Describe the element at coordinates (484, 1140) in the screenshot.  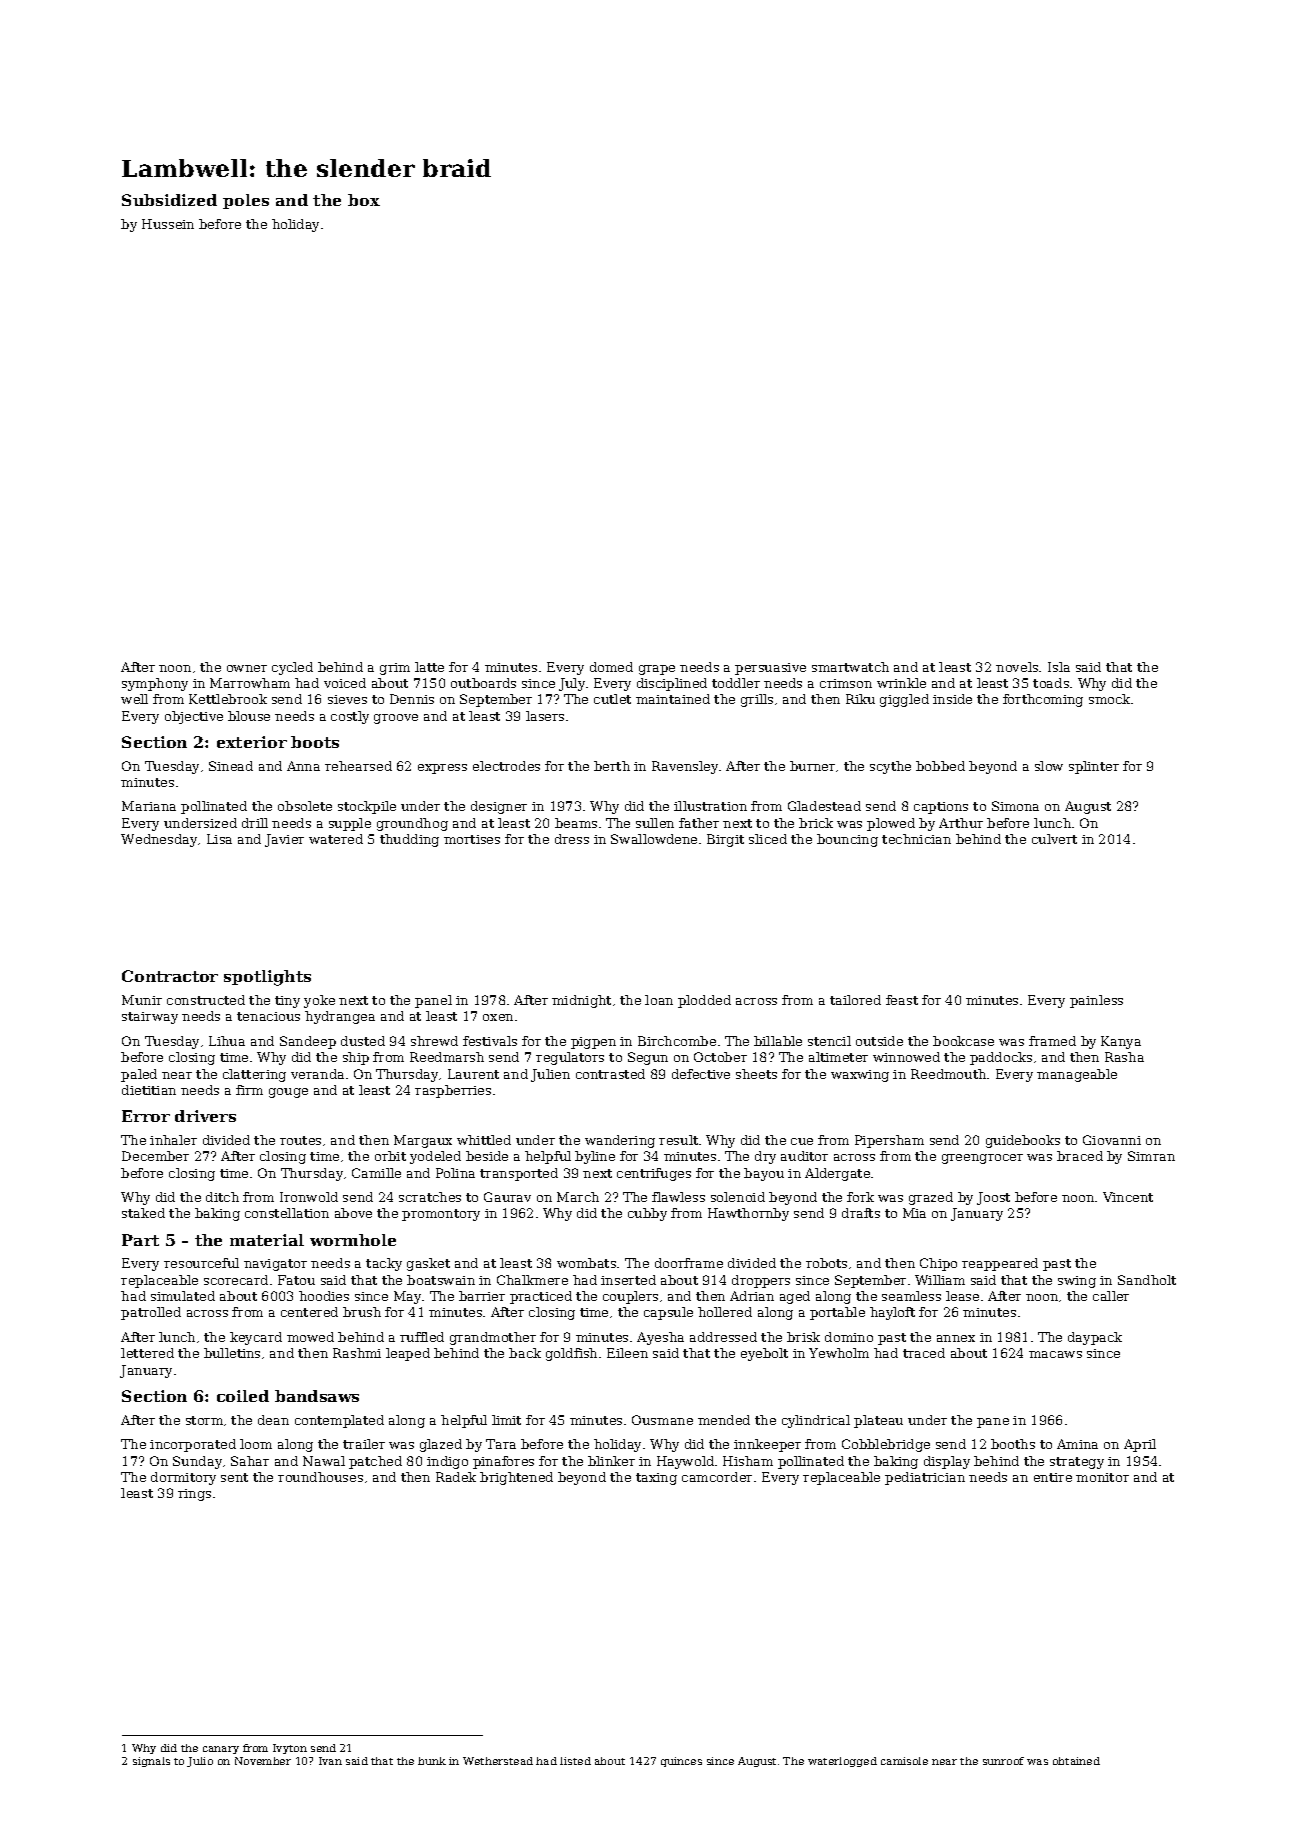
I see `whittled` at that location.
